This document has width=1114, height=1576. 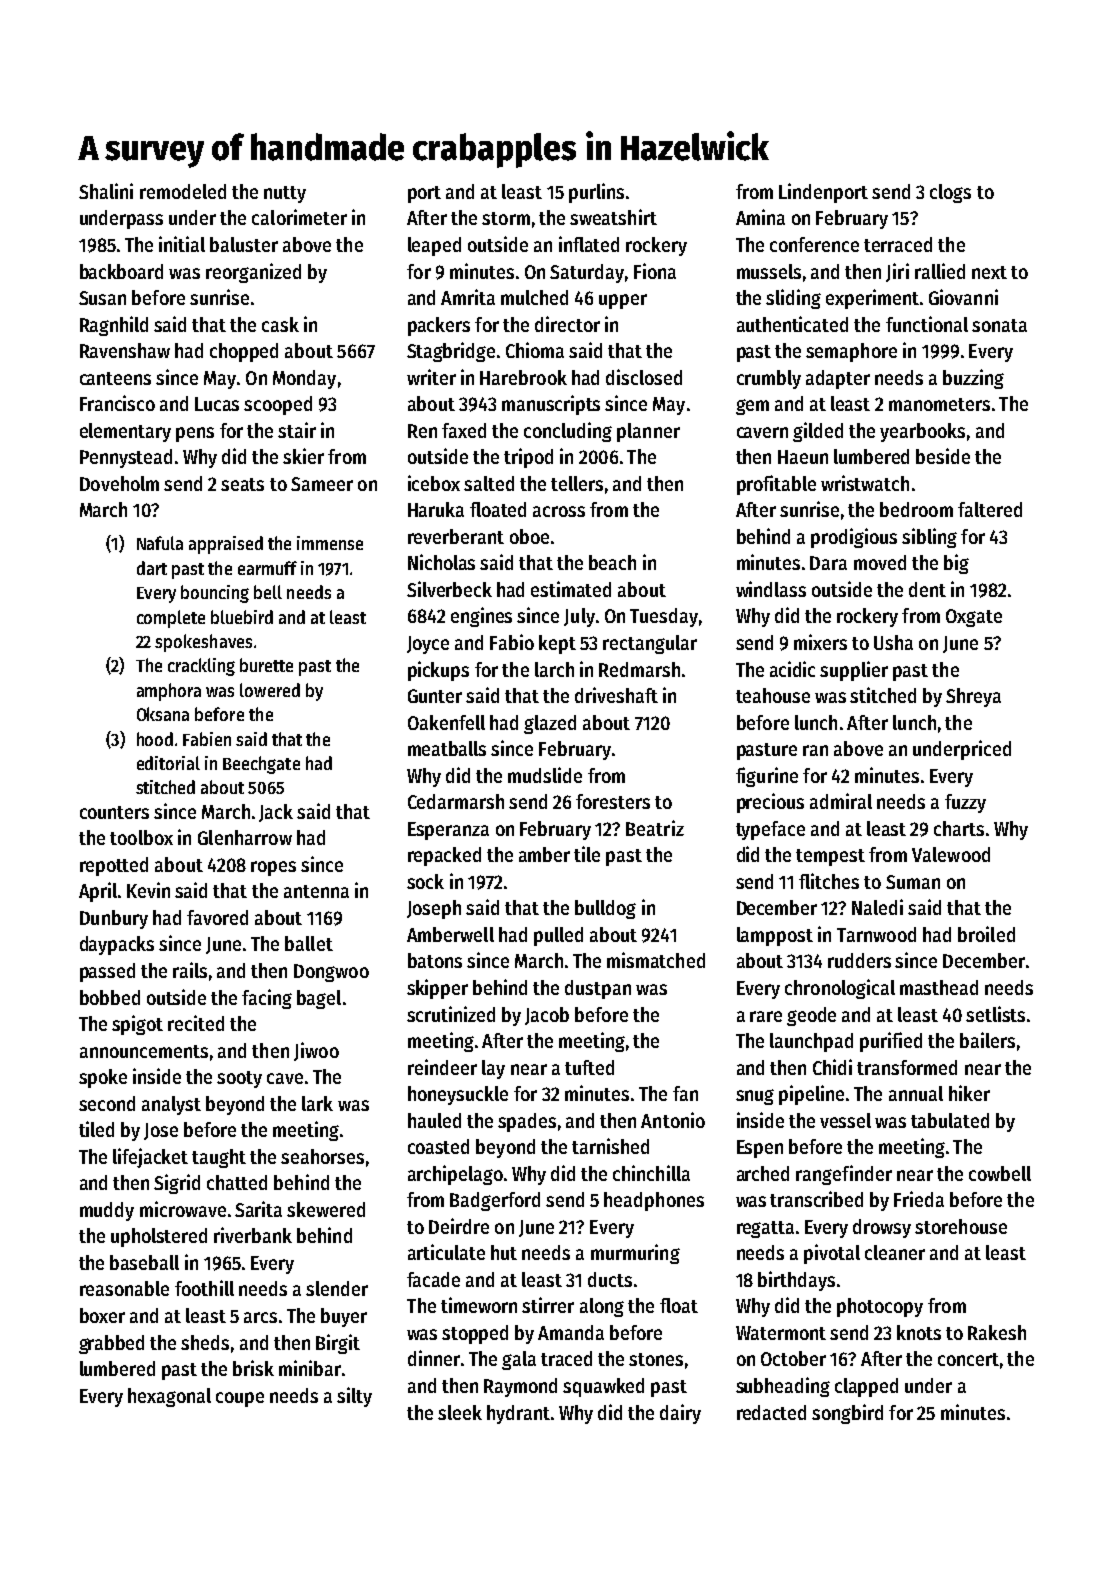 I want to click on storm, so click(x=506, y=218).
